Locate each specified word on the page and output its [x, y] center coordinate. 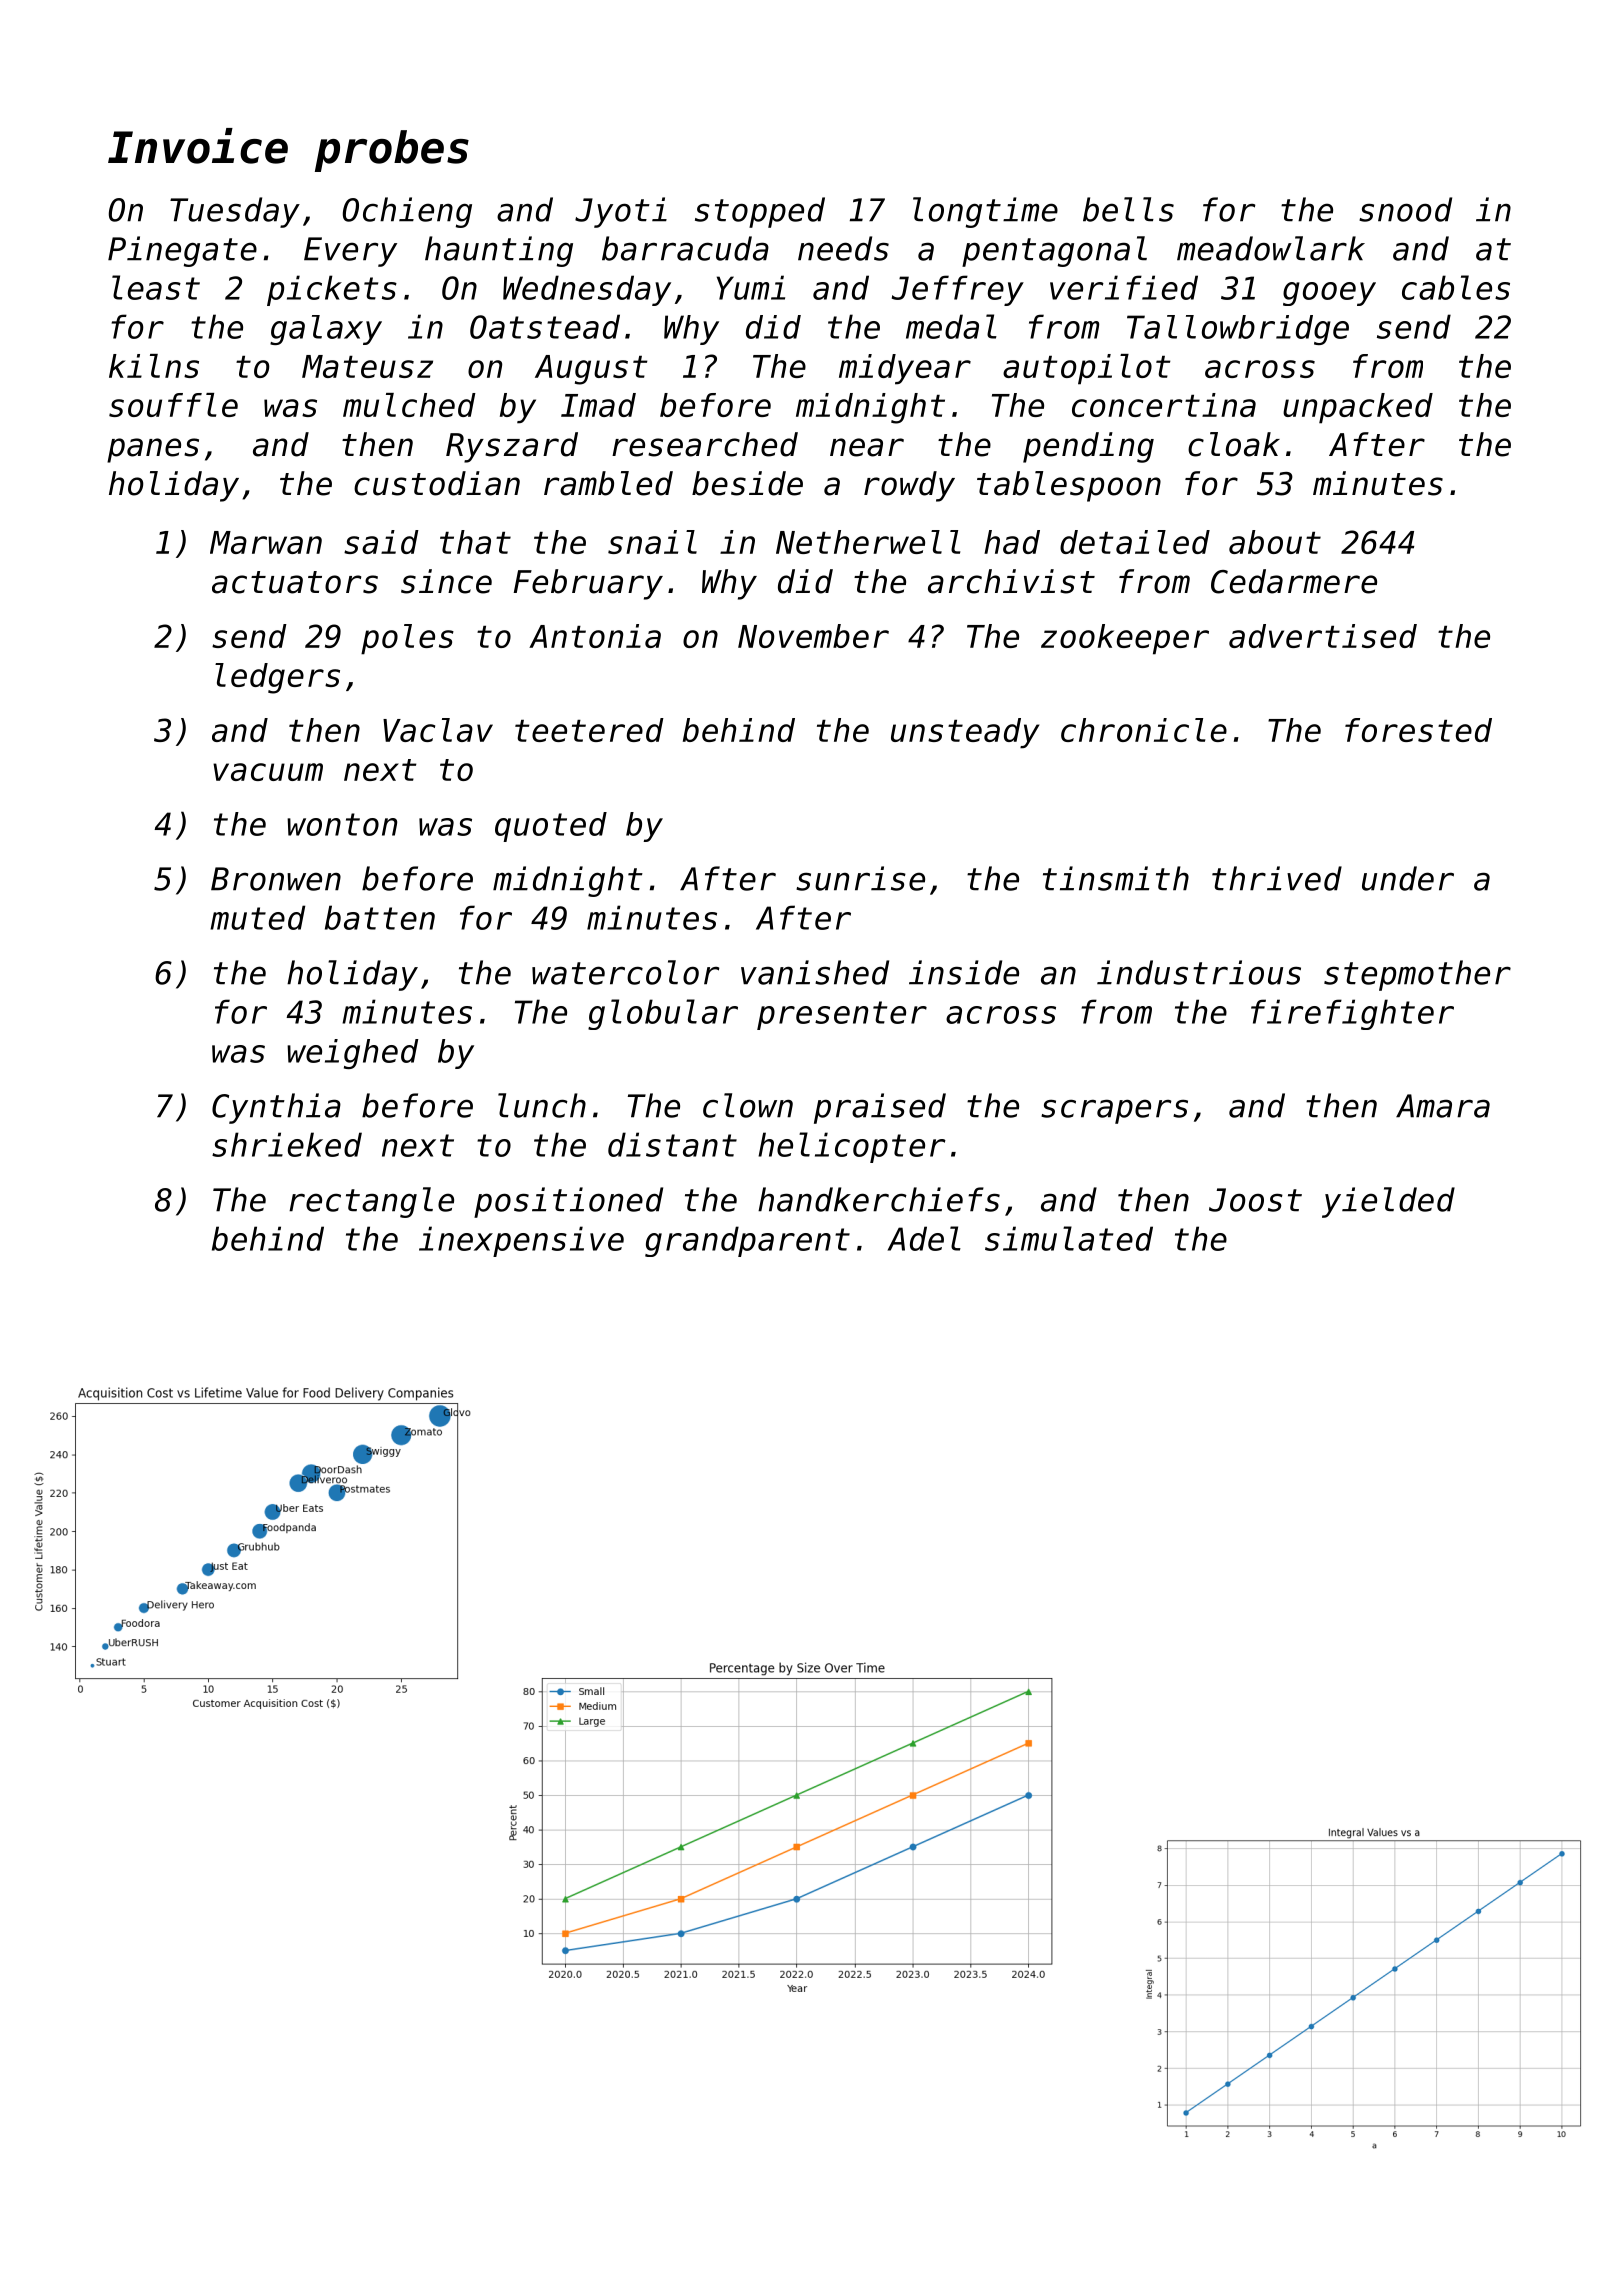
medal [951, 326]
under [1408, 878]
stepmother [1417, 975]
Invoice [198, 146]
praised [880, 1108]
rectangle [371, 1202]
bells [1128, 209]
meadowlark [1271, 248]
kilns [154, 366]
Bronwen [276, 879]
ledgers [277, 678]
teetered [589, 730]
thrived [1277, 878]
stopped [760, 212]
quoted [551, 827]
